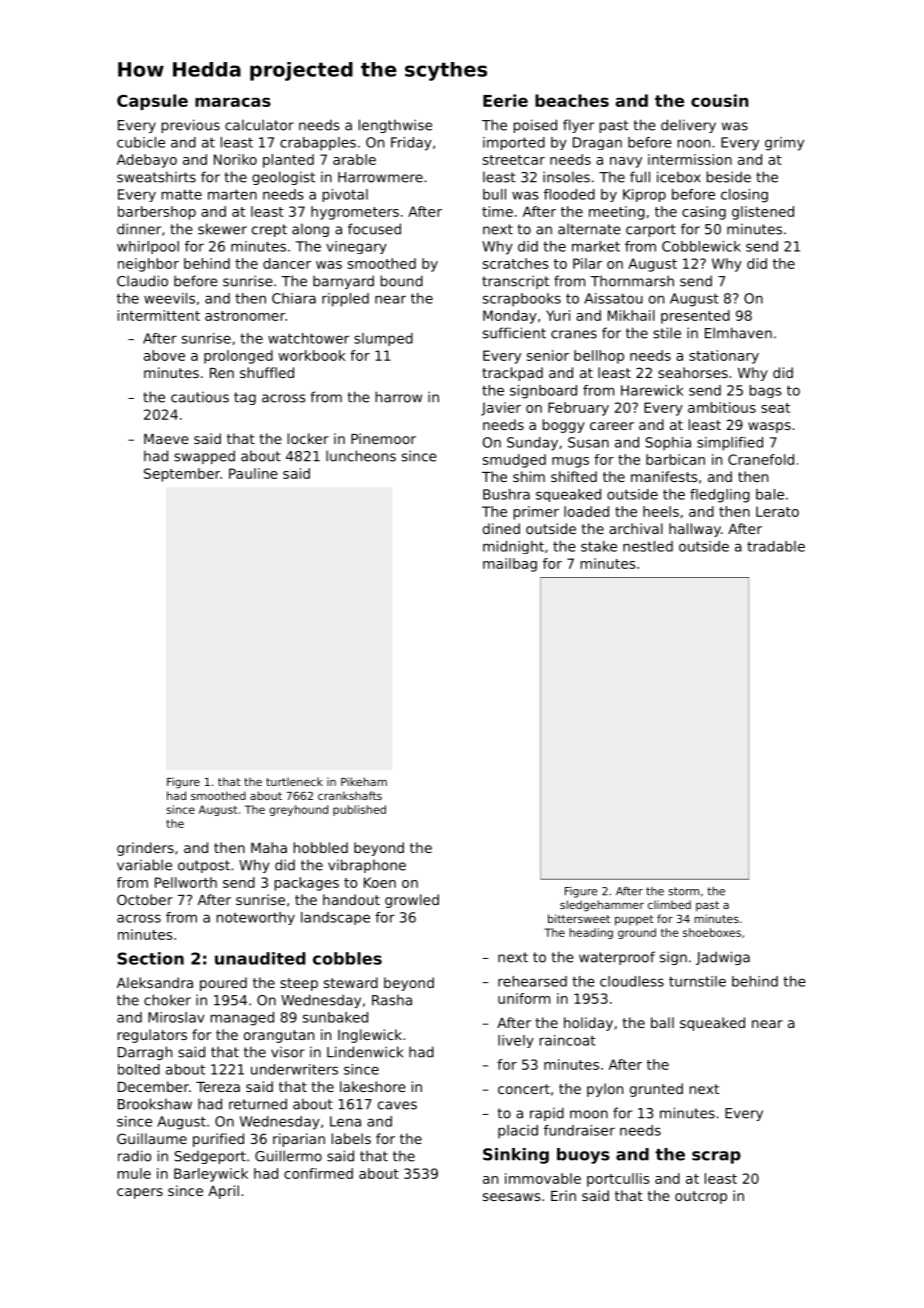 This document has width=924, height=1308. What do you see at coordinates (145, 849) in the document?
I see `grinders` at bounding box center [145, 849].
